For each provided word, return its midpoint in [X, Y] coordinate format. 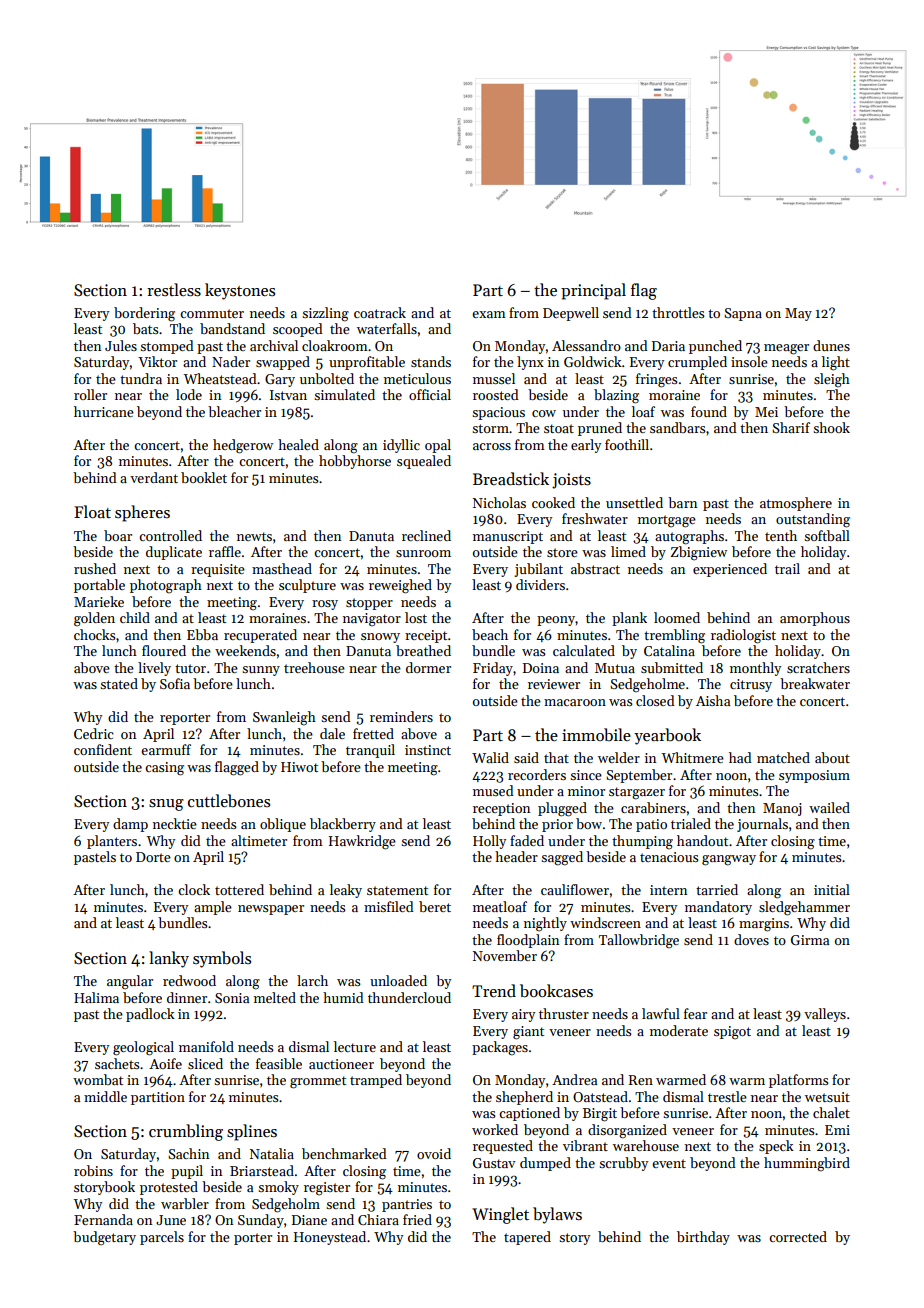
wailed [829, 807]
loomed [677, 617]
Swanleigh [284, 718]
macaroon [575, 702]
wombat [98, 1079]
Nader [231, 361]
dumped [545, 1164]
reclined [426, 535]
